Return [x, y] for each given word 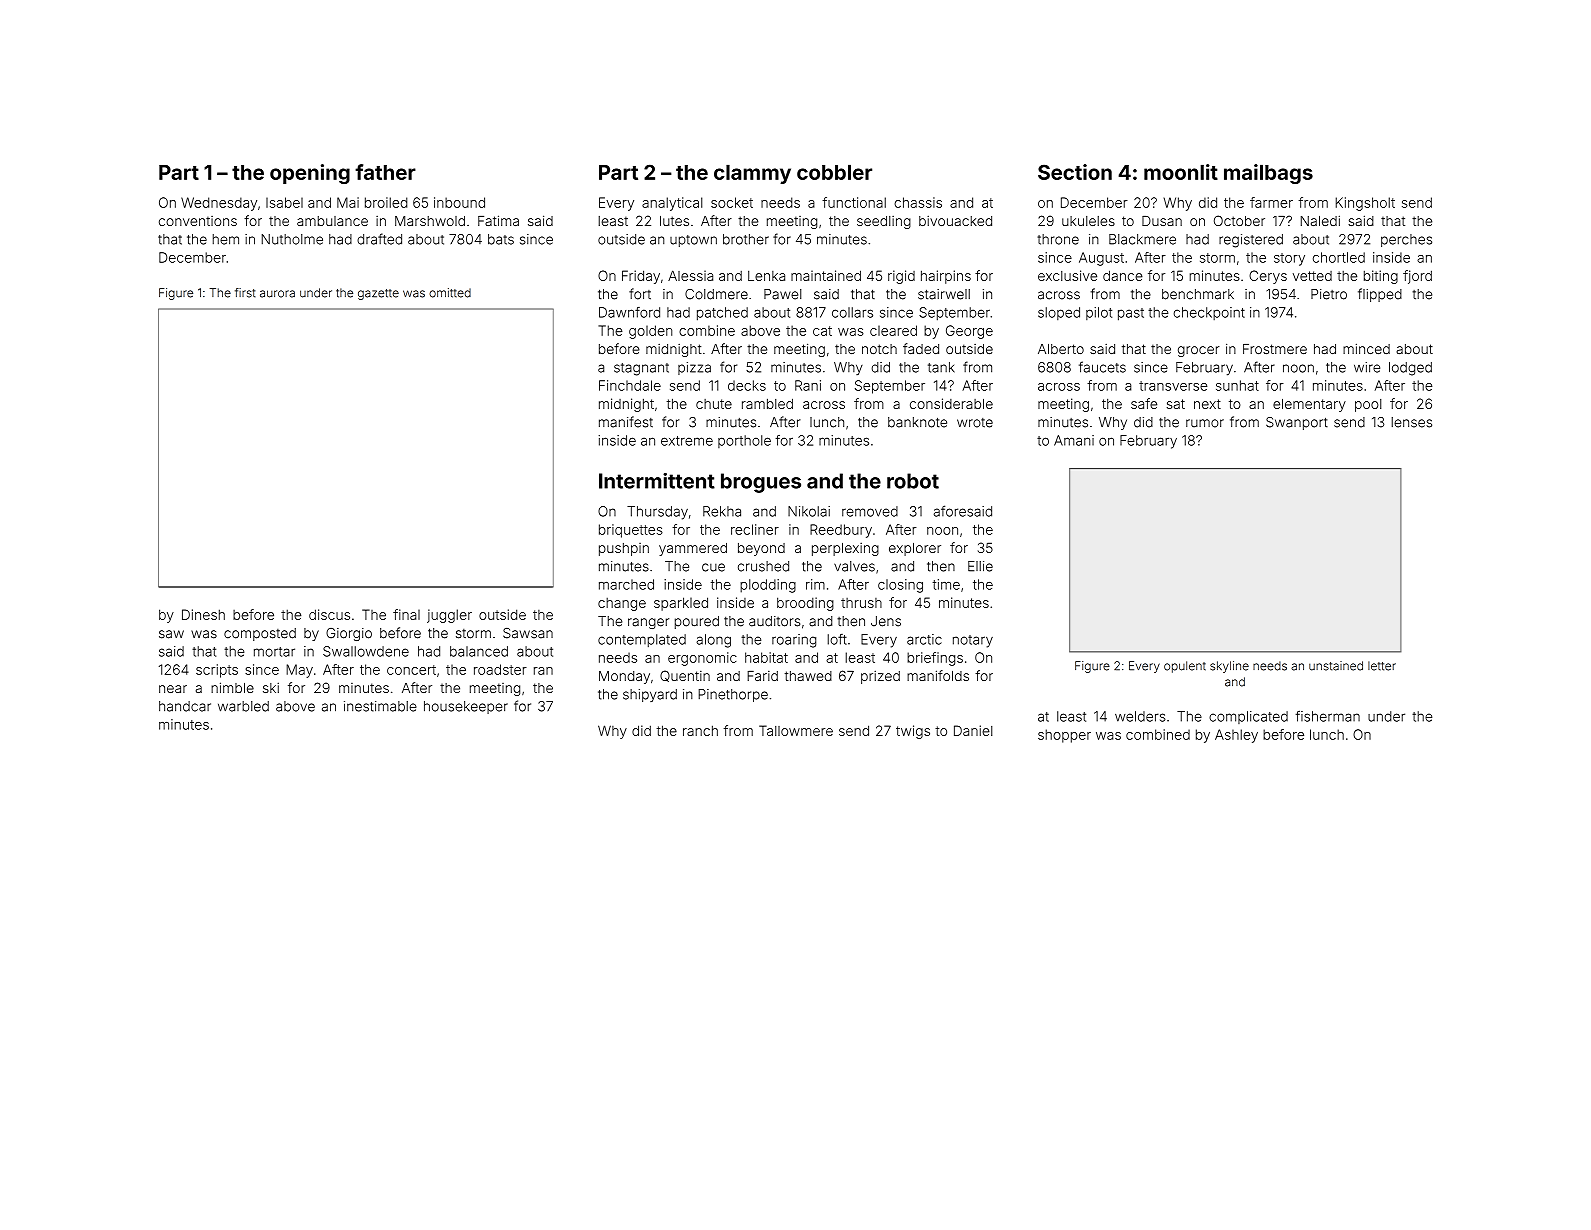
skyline [1229, 667]
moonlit [1181, 172]
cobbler [834, 172]
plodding [768, 586]
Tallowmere [796, 730]
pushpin [624, 549]
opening [310, 174]
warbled [243, 706]
